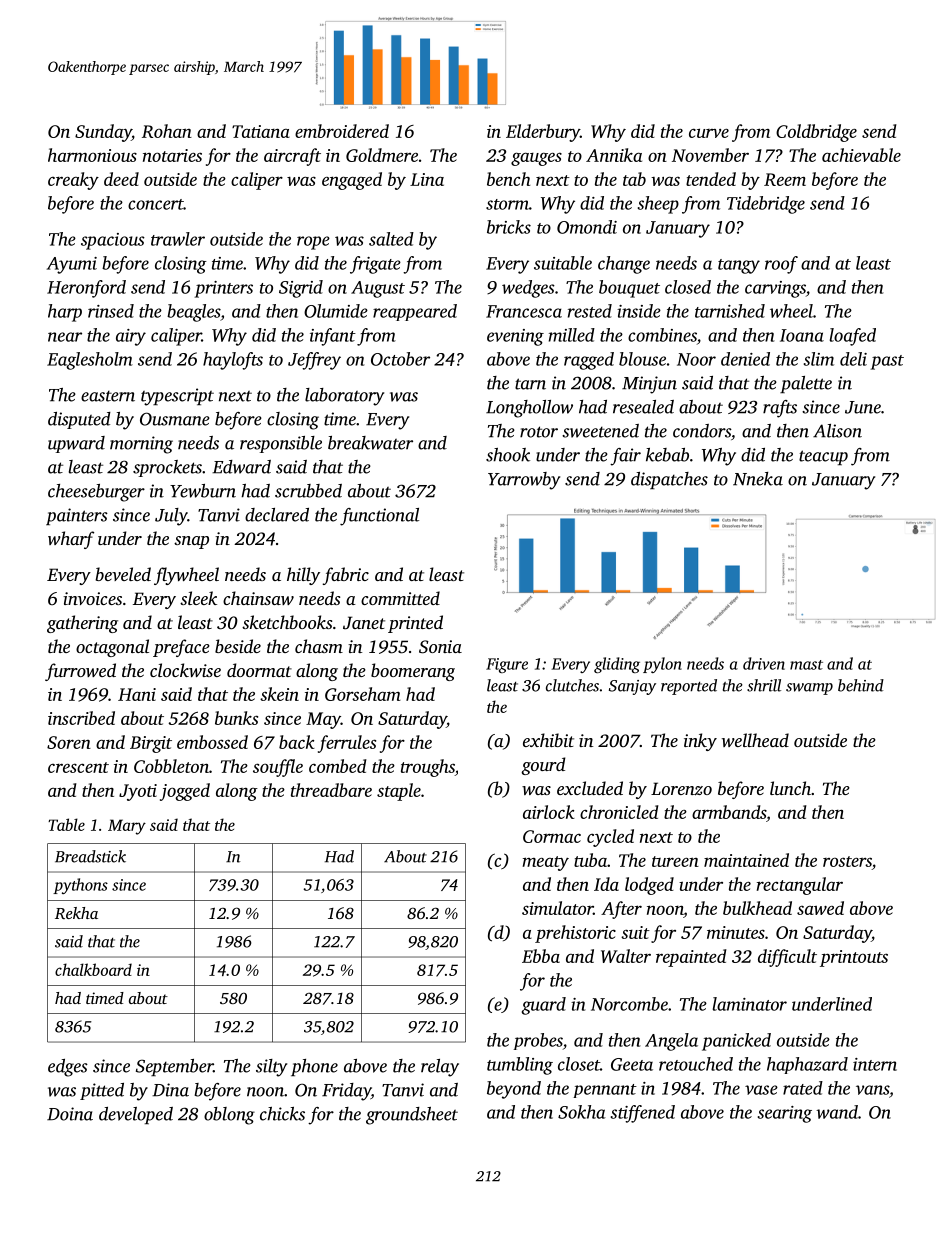 The image size is (952, 1233). What do you see at coordinates (93, 969) in the screenshot?
I see `chalkboard` at bounding box center [93, 969].
